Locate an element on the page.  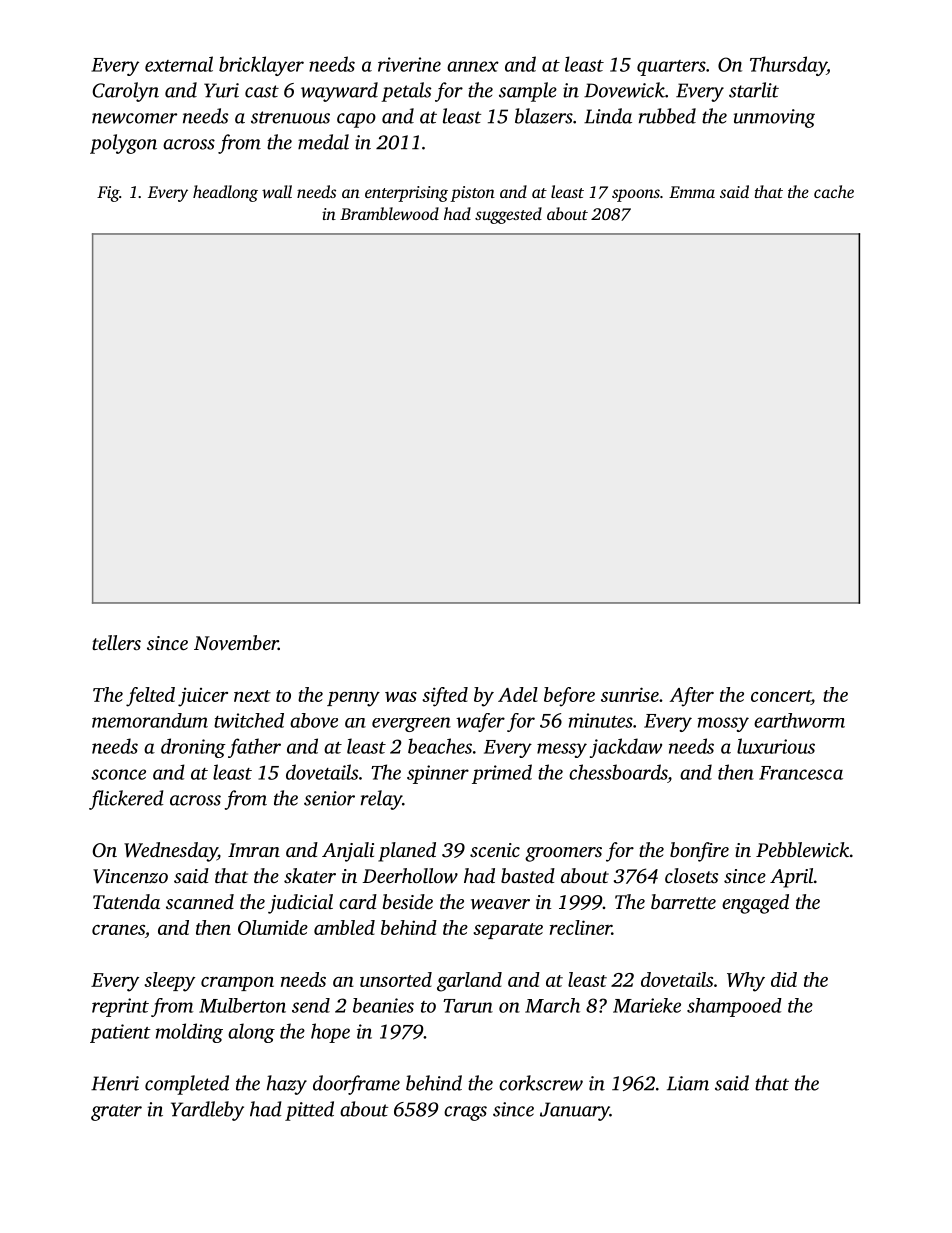
Emma is located at coordinates (692, 192).
